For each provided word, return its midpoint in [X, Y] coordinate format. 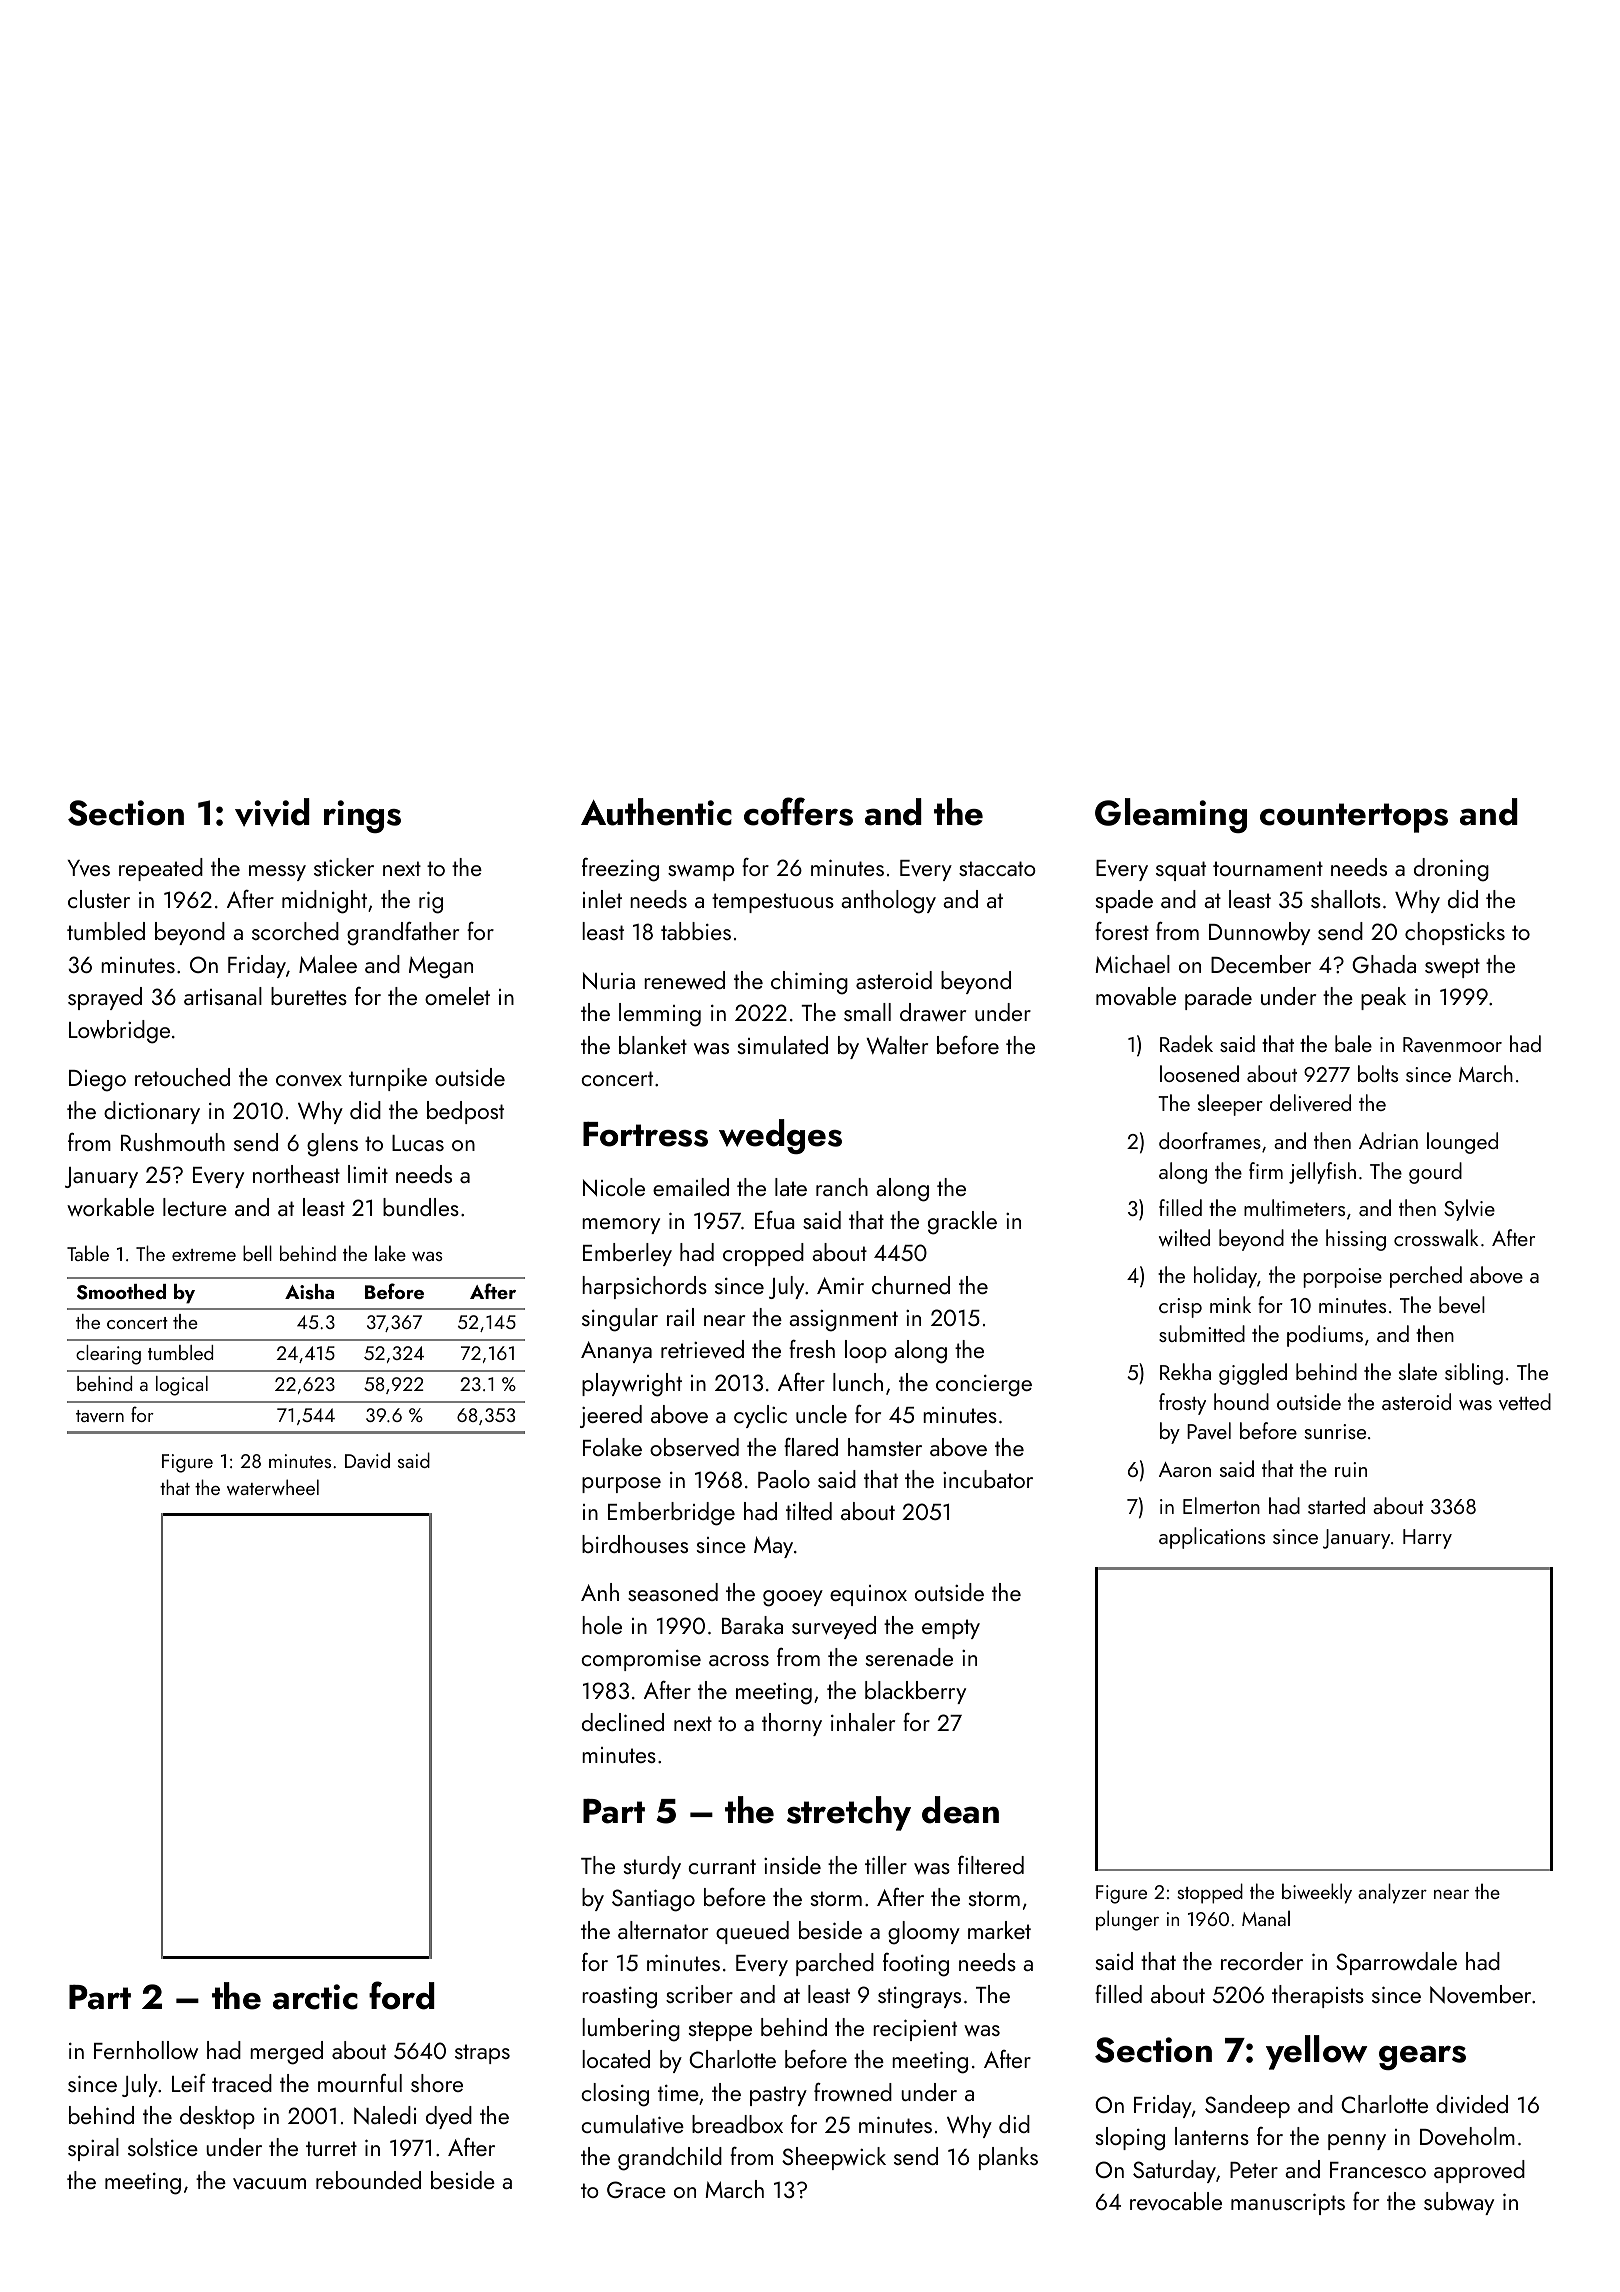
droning [1451, 870]
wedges [780, 1136]
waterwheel [273, 1487]
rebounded [368, 2180]
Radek [1186, 1043]
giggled [1253, 1374]
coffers [798, 811]
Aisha [309, 1292]
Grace [636, 2189]
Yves [89, 868]
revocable [1176, 2201]
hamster [885, 1447]
